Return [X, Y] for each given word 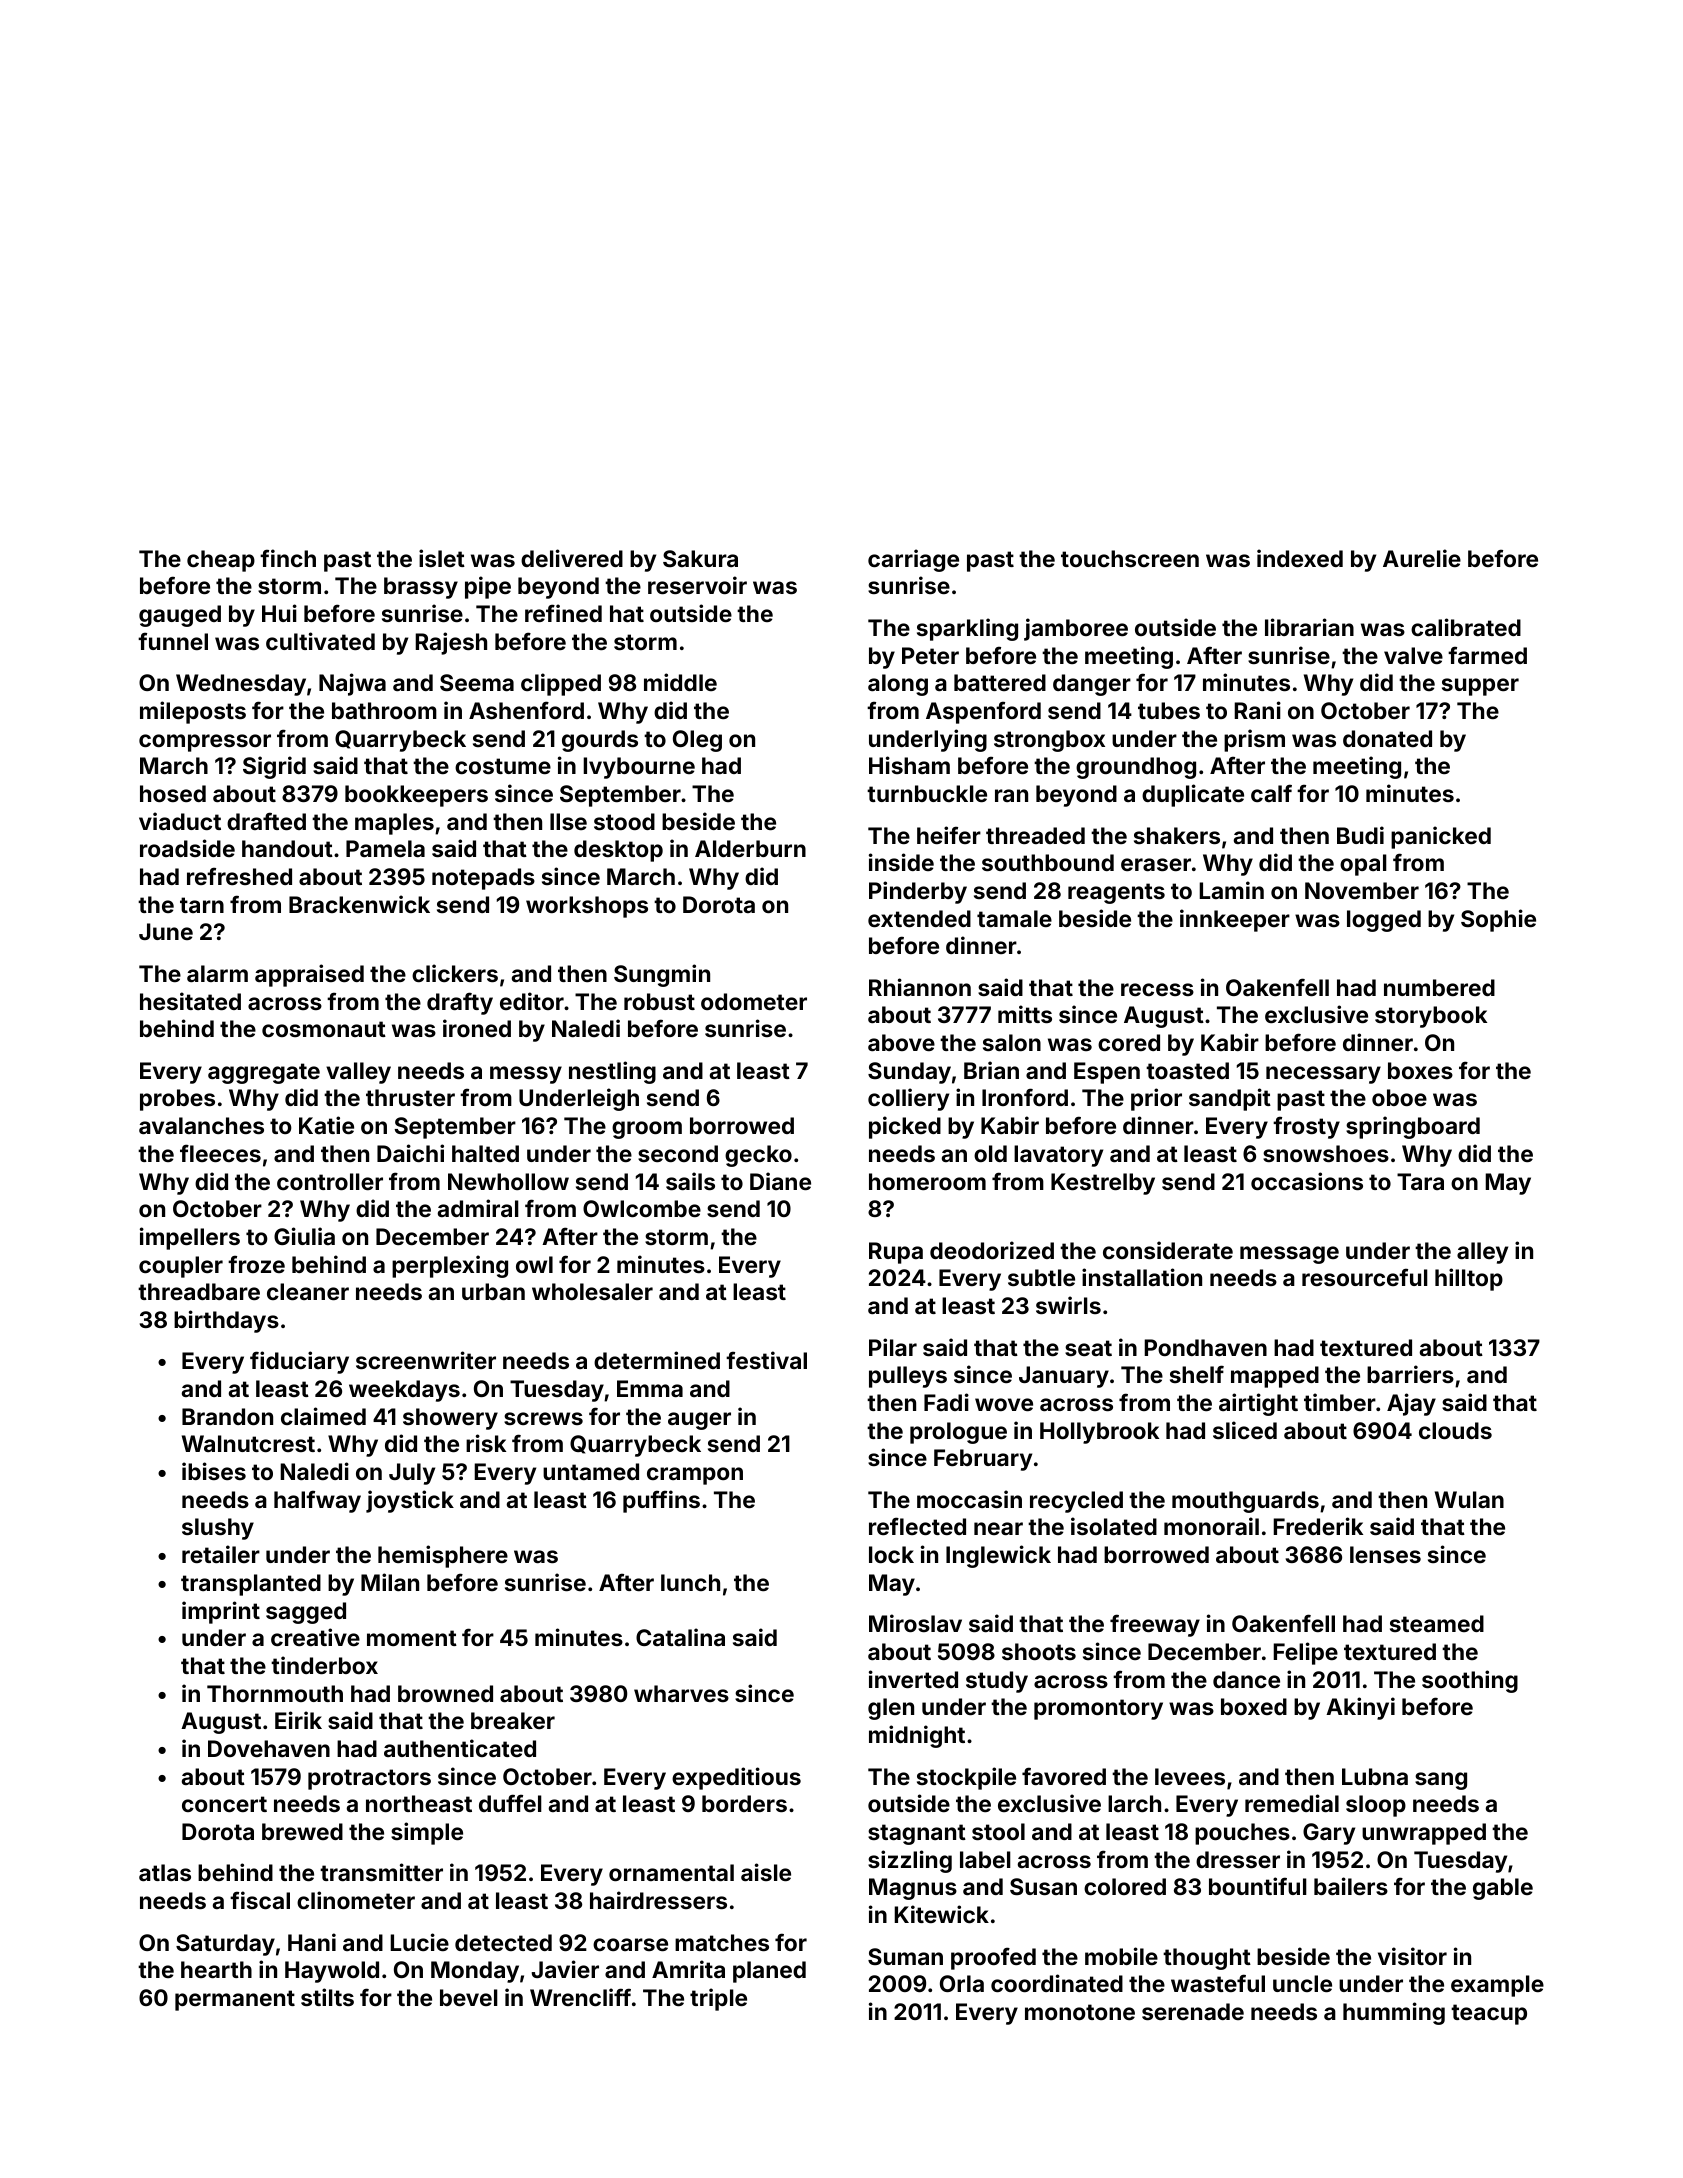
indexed [1300, 558]
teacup [1489, 2014]
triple [718, 1999]
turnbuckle [927, 793]
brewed [302, 1831]
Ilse [568, 821]
